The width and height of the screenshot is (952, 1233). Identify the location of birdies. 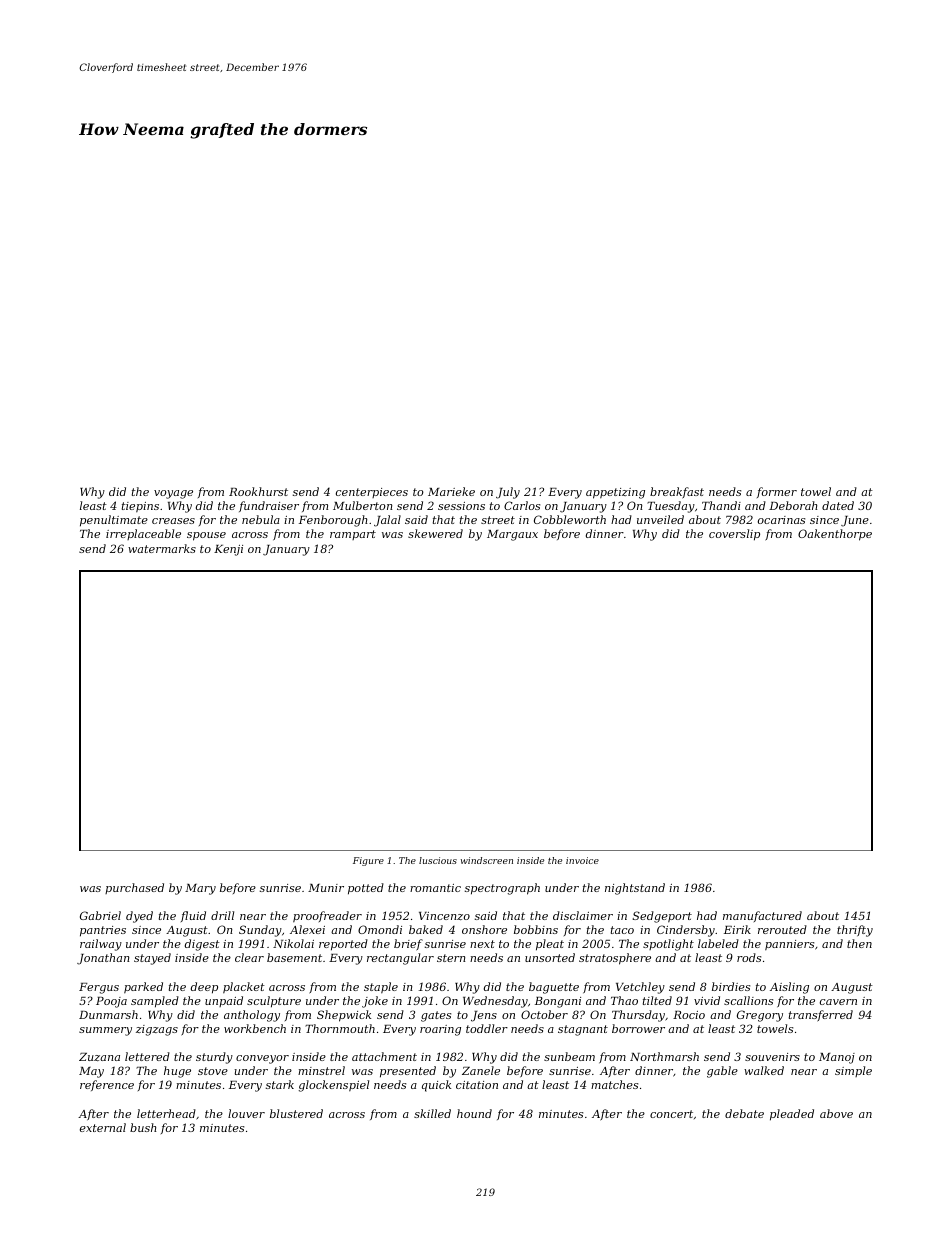
(731, 986).
